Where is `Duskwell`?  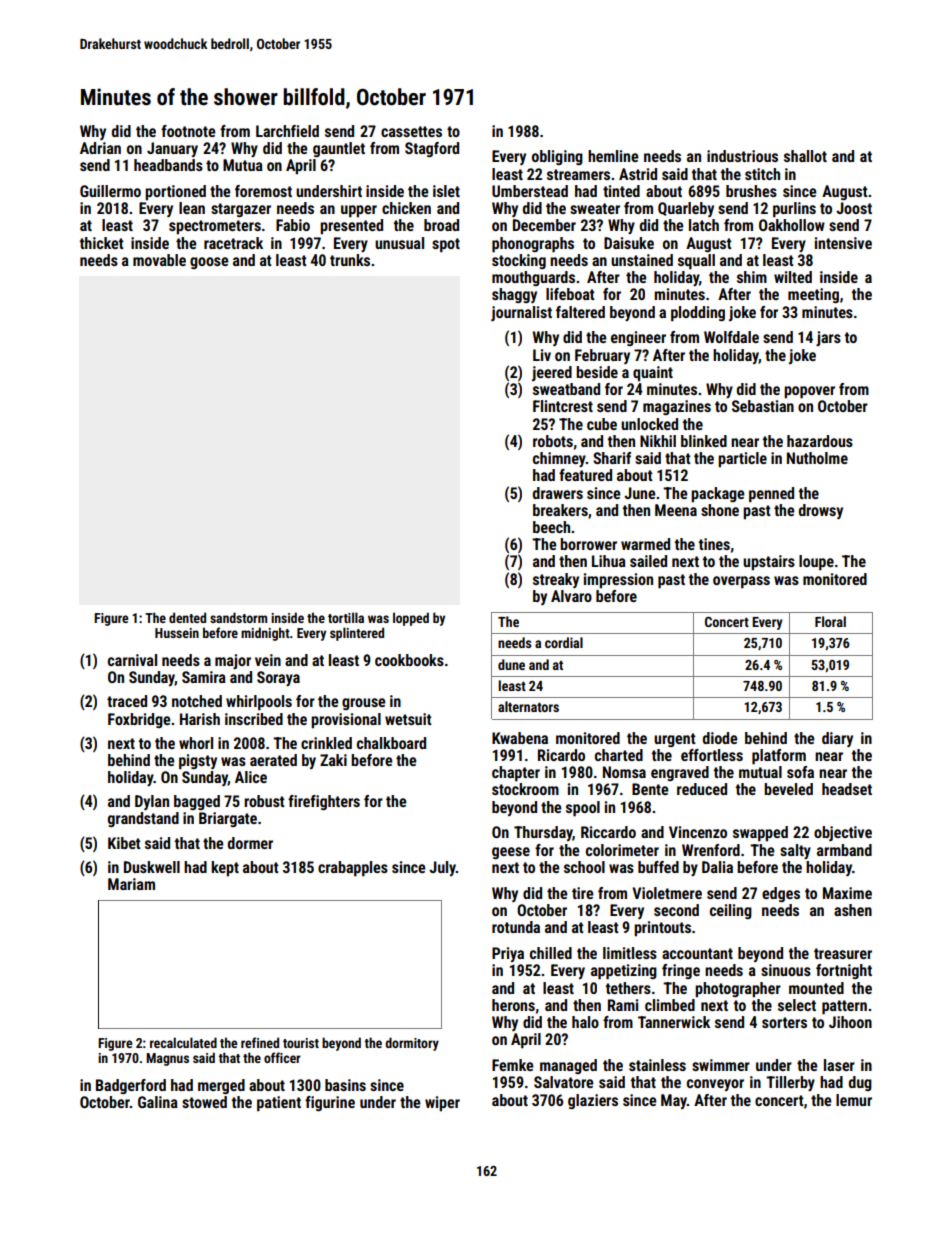 Duskwell is located at coordinates (152, 867).
